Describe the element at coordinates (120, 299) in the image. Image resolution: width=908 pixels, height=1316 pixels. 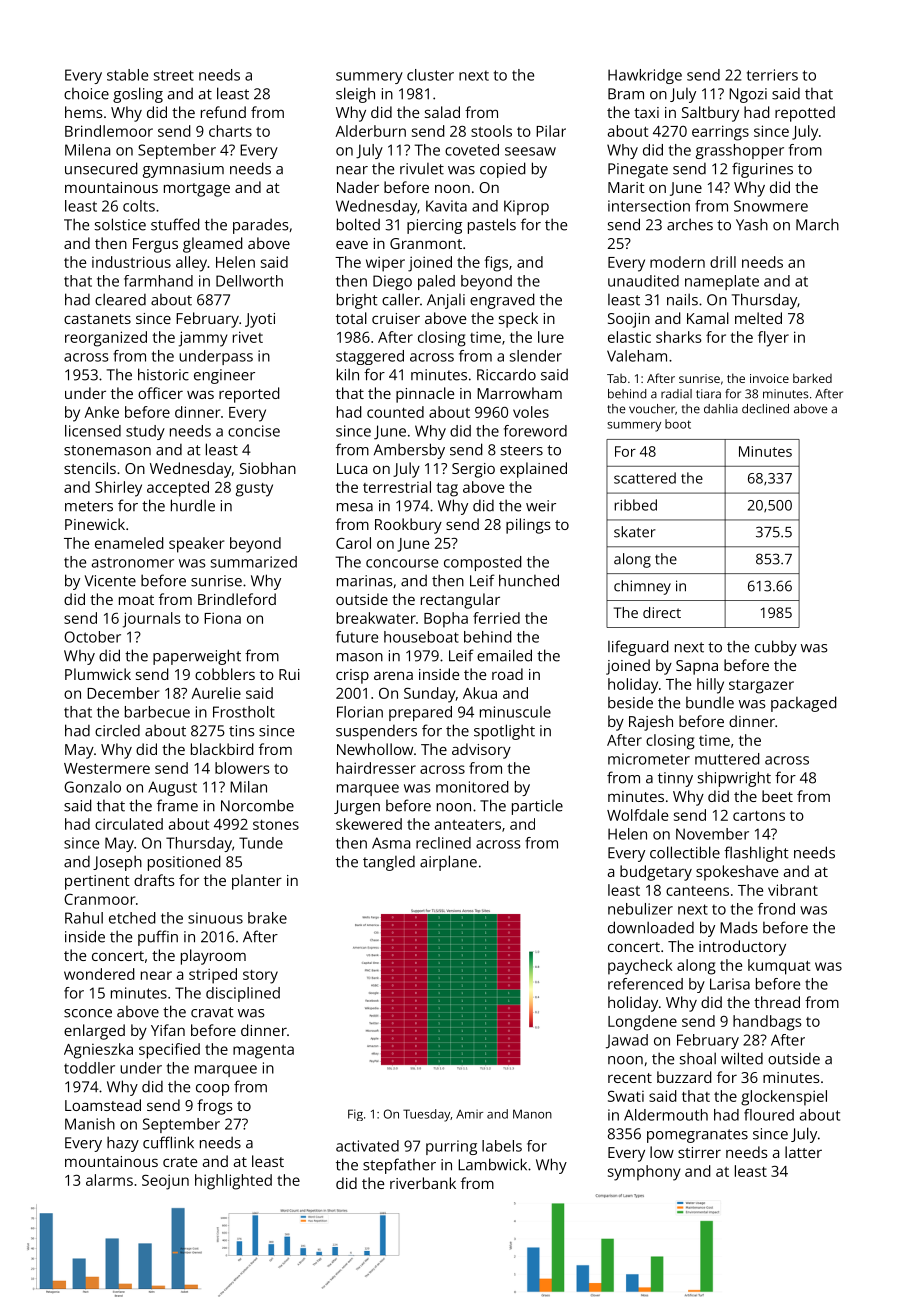
I see `cleared` at that location.
